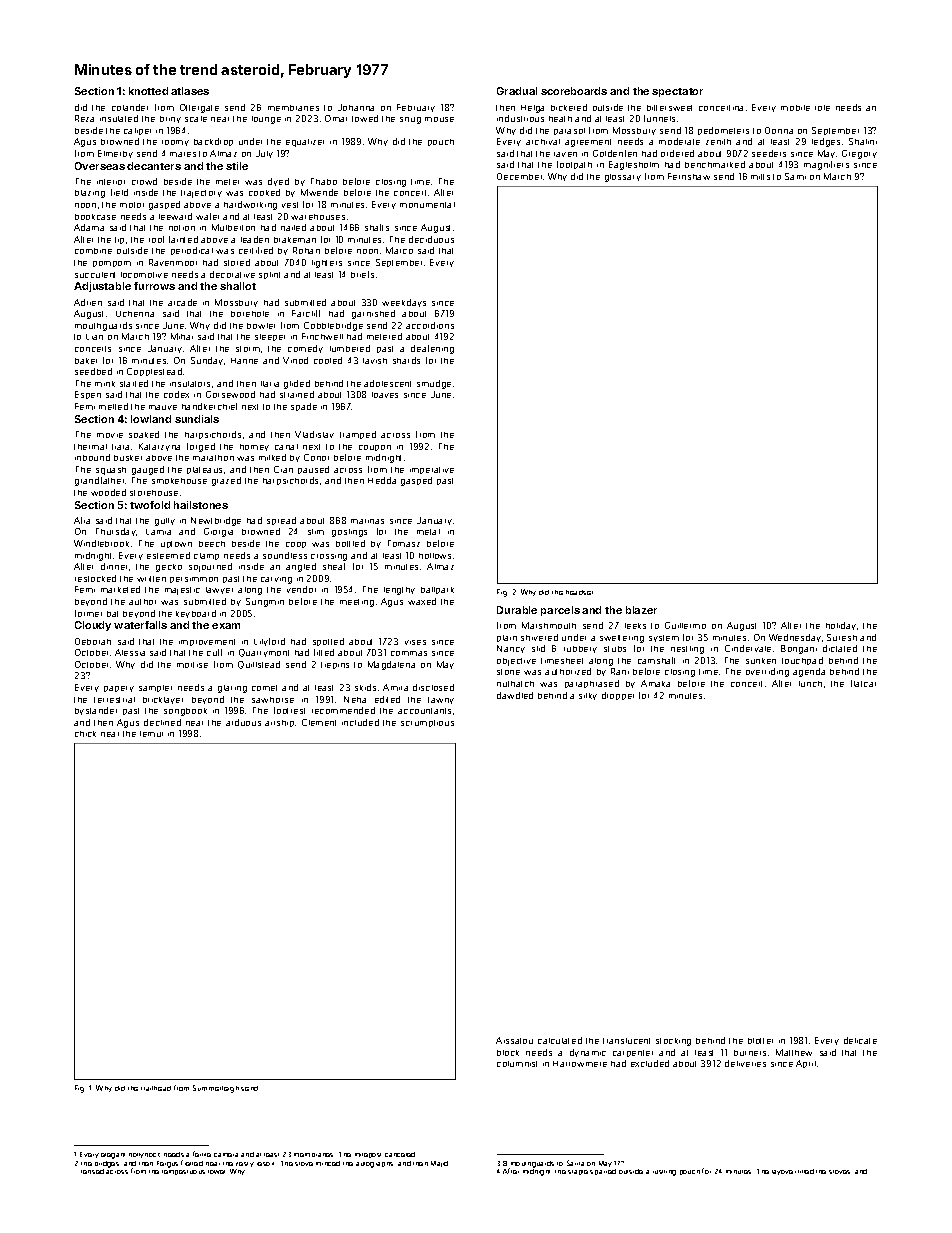 Image resolution: width=952 pixels, height=1233 pixels. What do you see at coordinates (623, 178) in the document?
I see `glossary` at bounding box center [623, 178].
